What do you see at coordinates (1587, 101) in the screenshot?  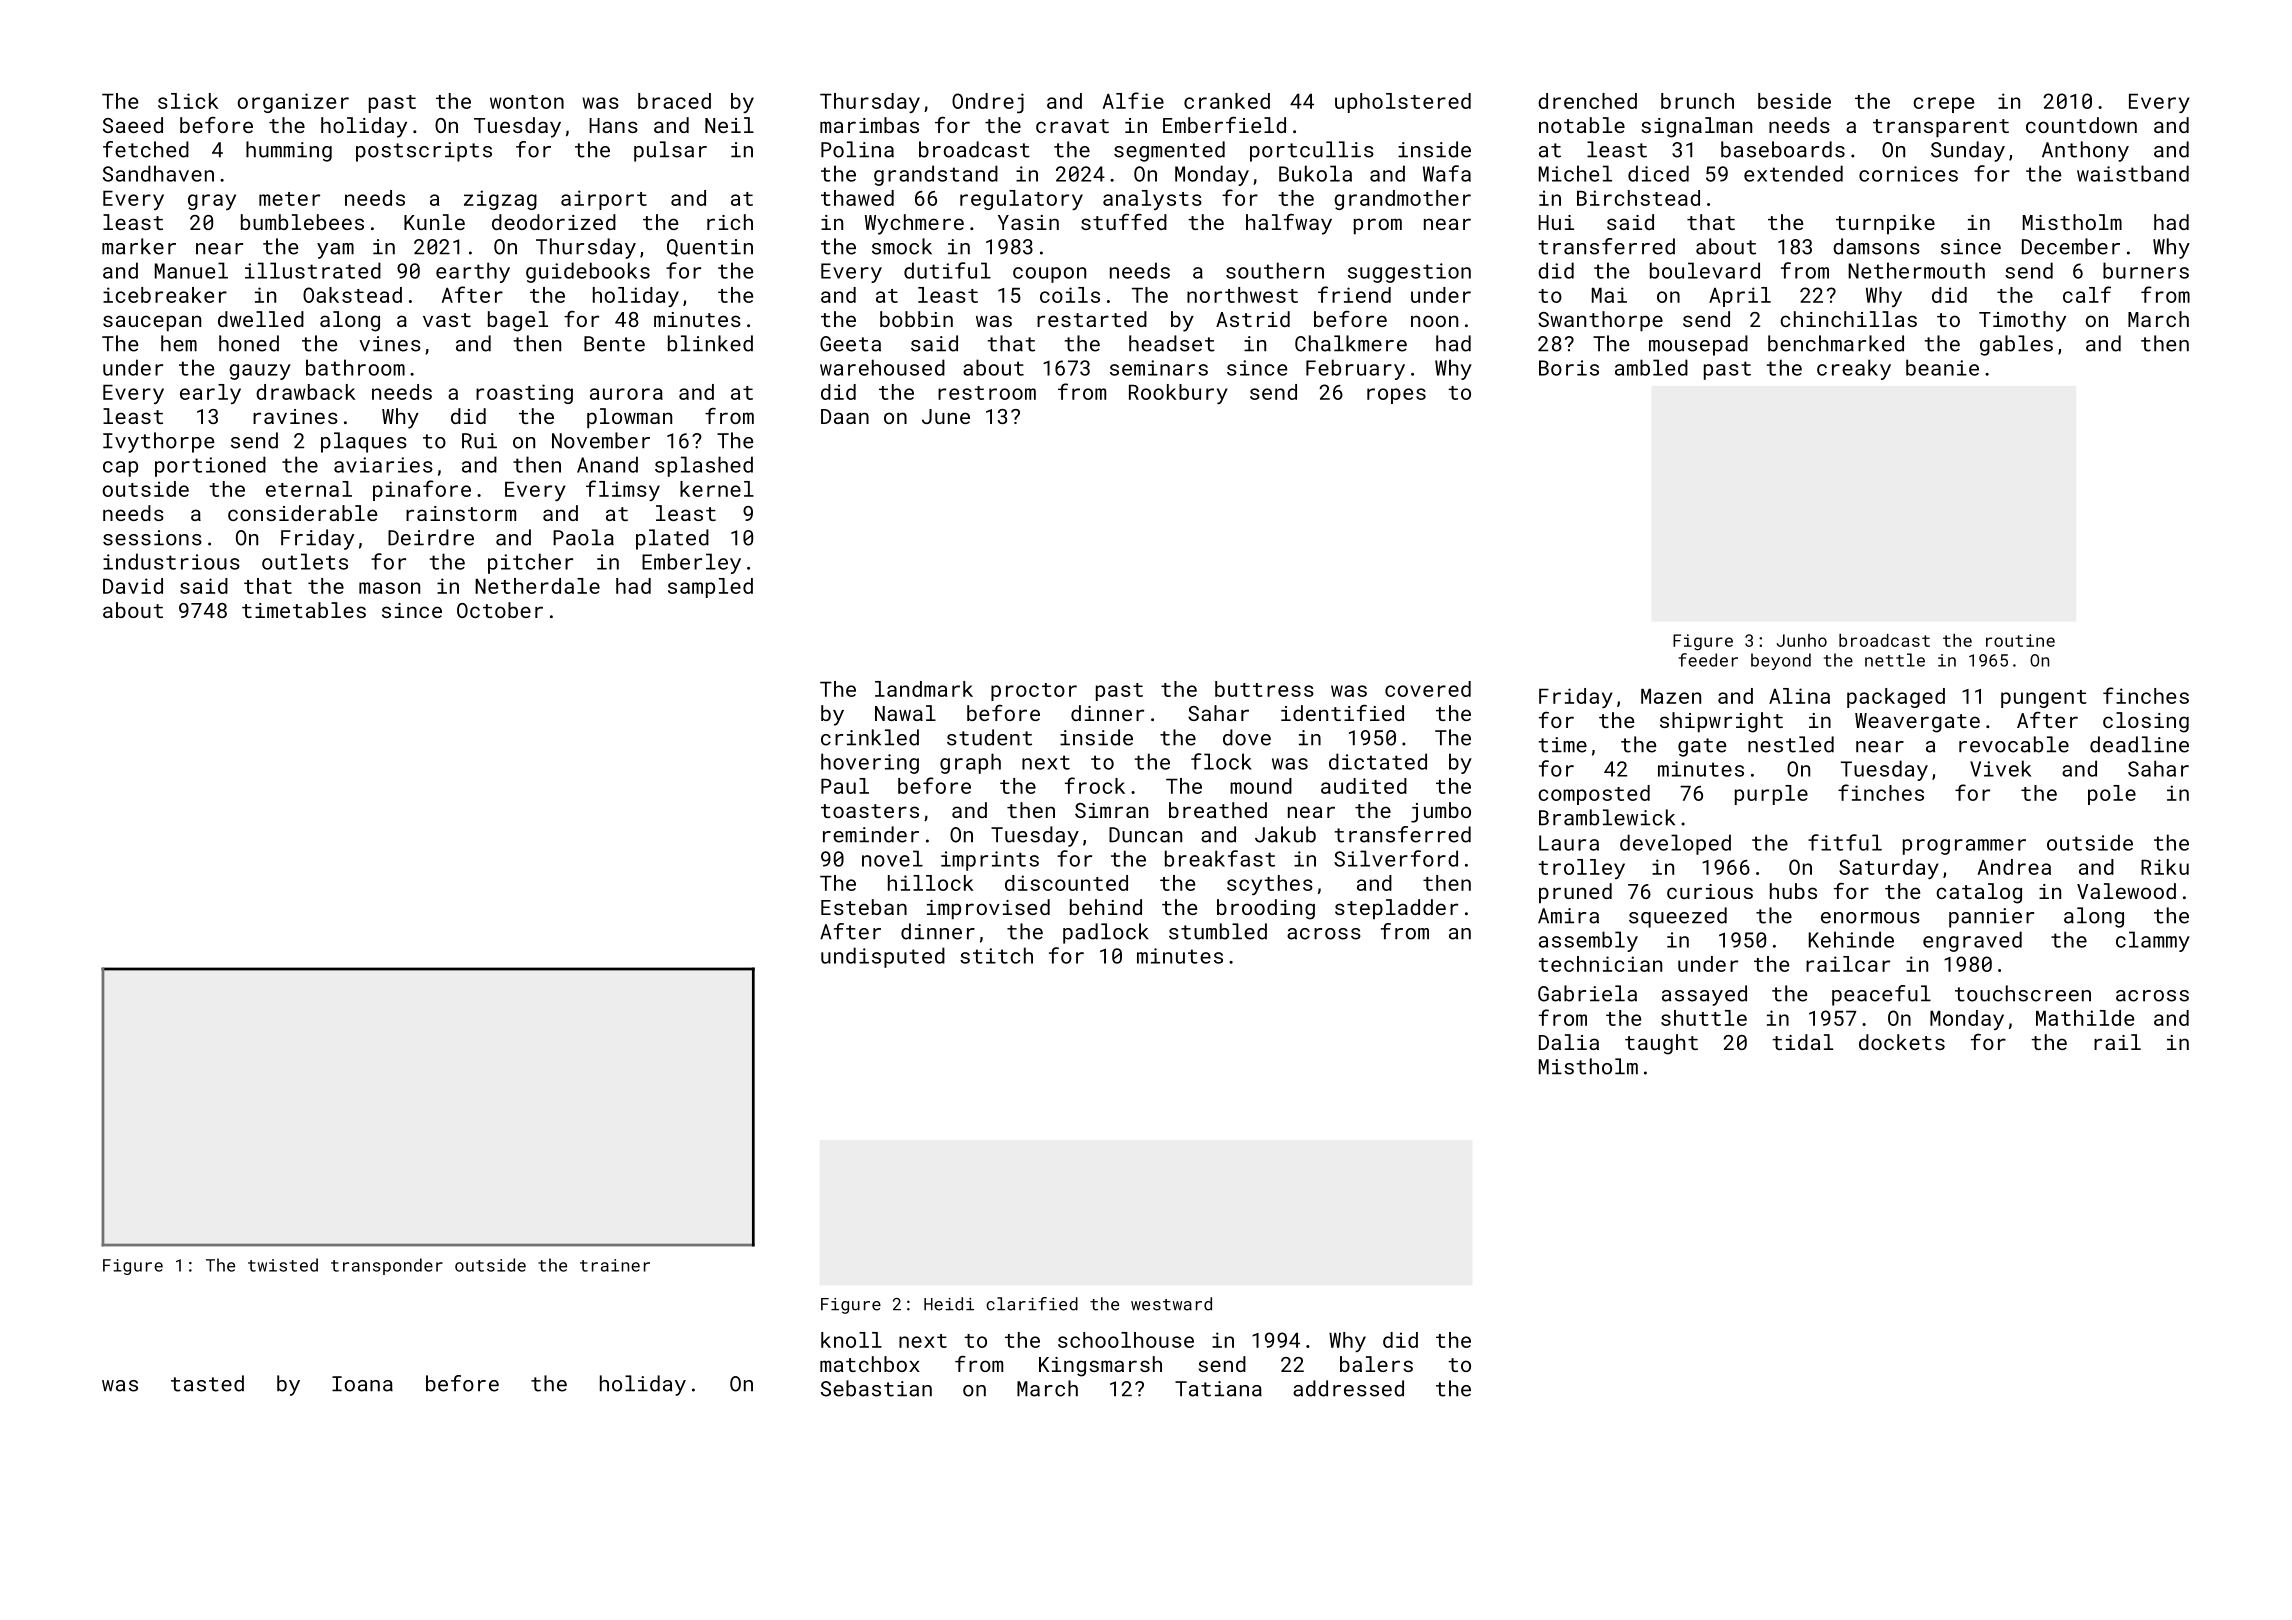 I see `drenched` at bounding box center [1587, 101].
